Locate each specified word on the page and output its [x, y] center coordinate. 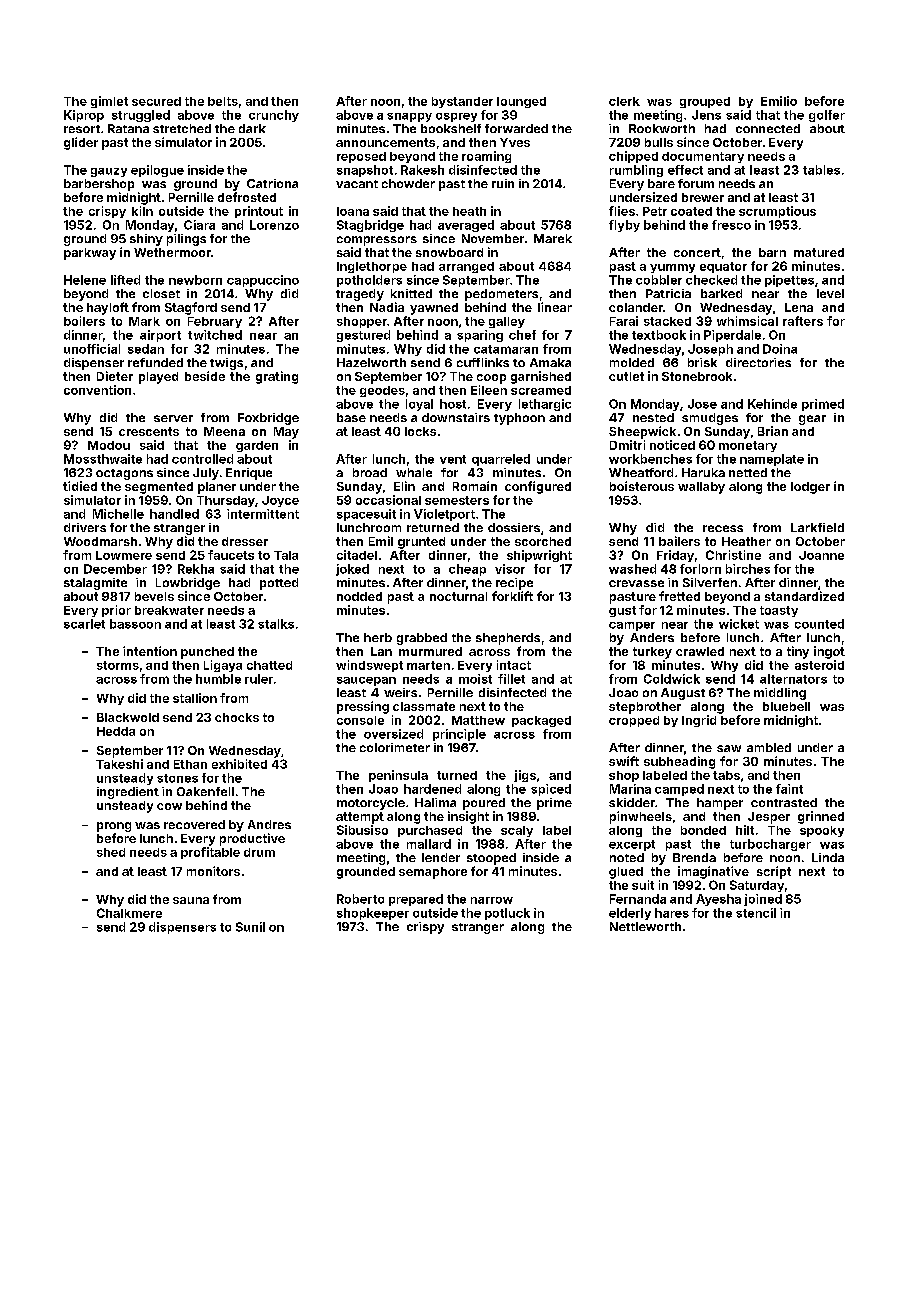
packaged [541, 721]
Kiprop [84, 116]
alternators [793, 679]
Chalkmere [129, 913]
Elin [404, 486]
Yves [515, 142]
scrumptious [777, 212]
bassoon [135, 624]
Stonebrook [697, 376]
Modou [109, 445]
